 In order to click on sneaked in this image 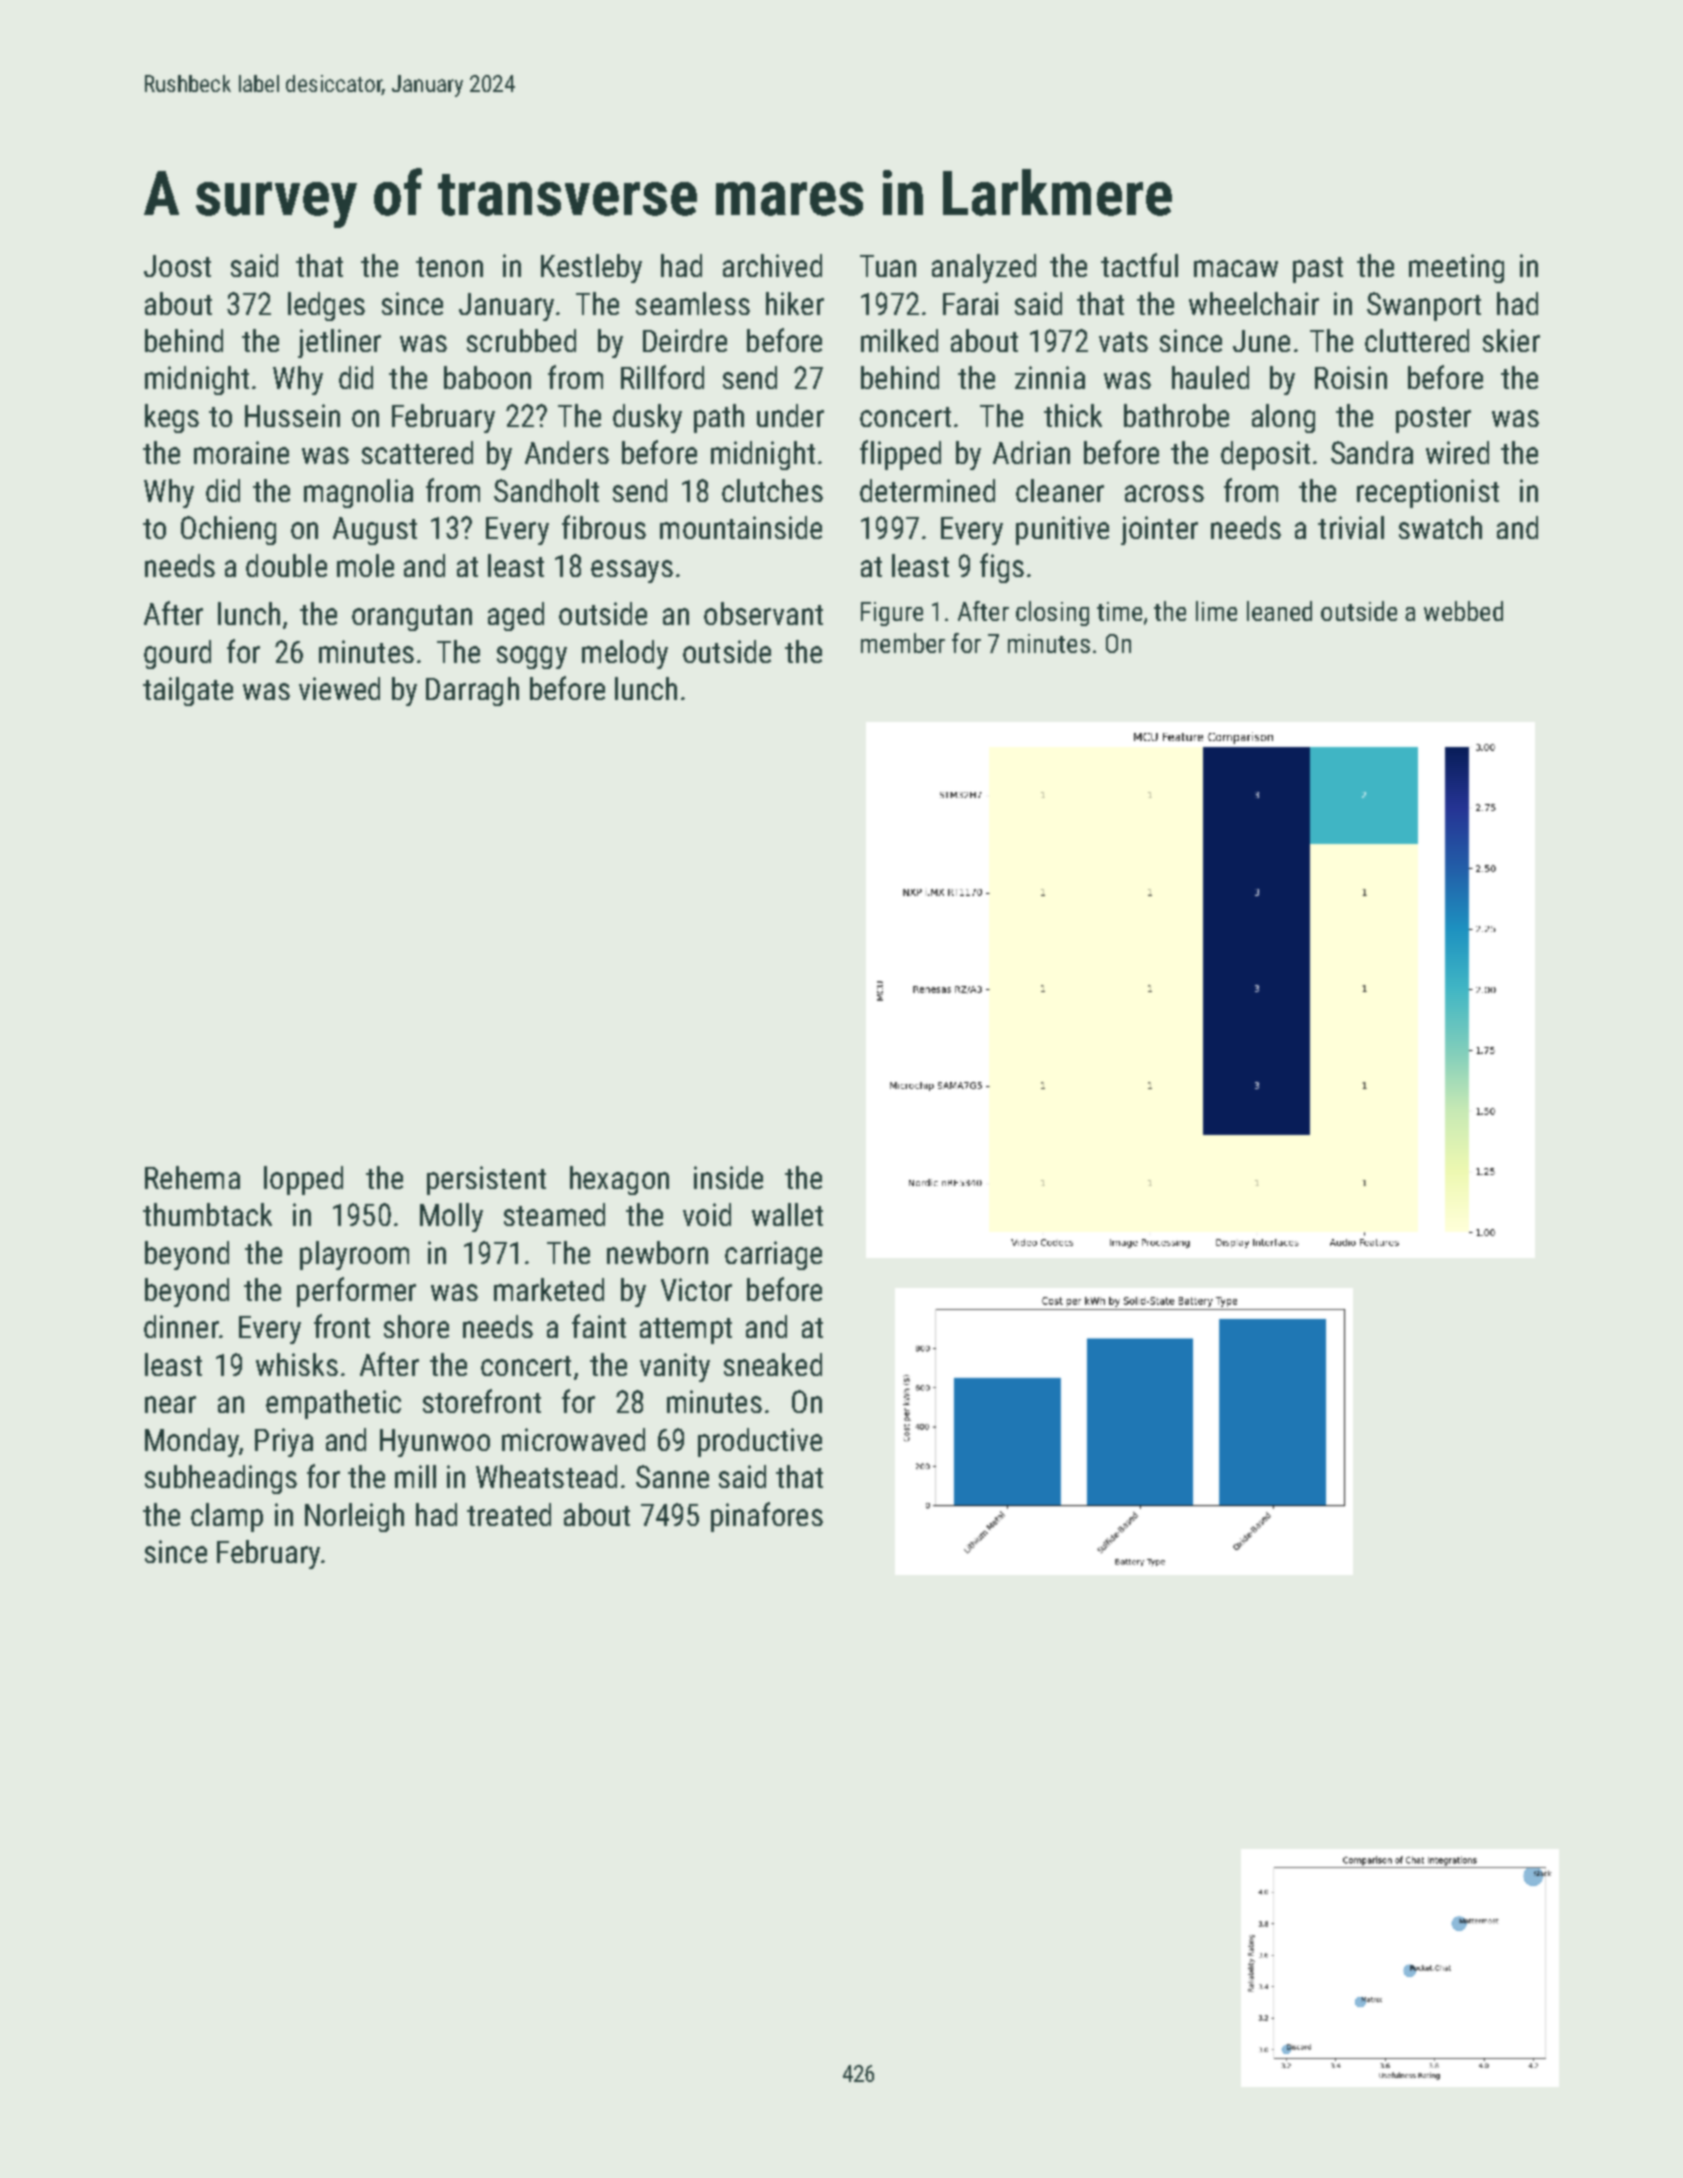, I will do `click(773, 1364)`.
